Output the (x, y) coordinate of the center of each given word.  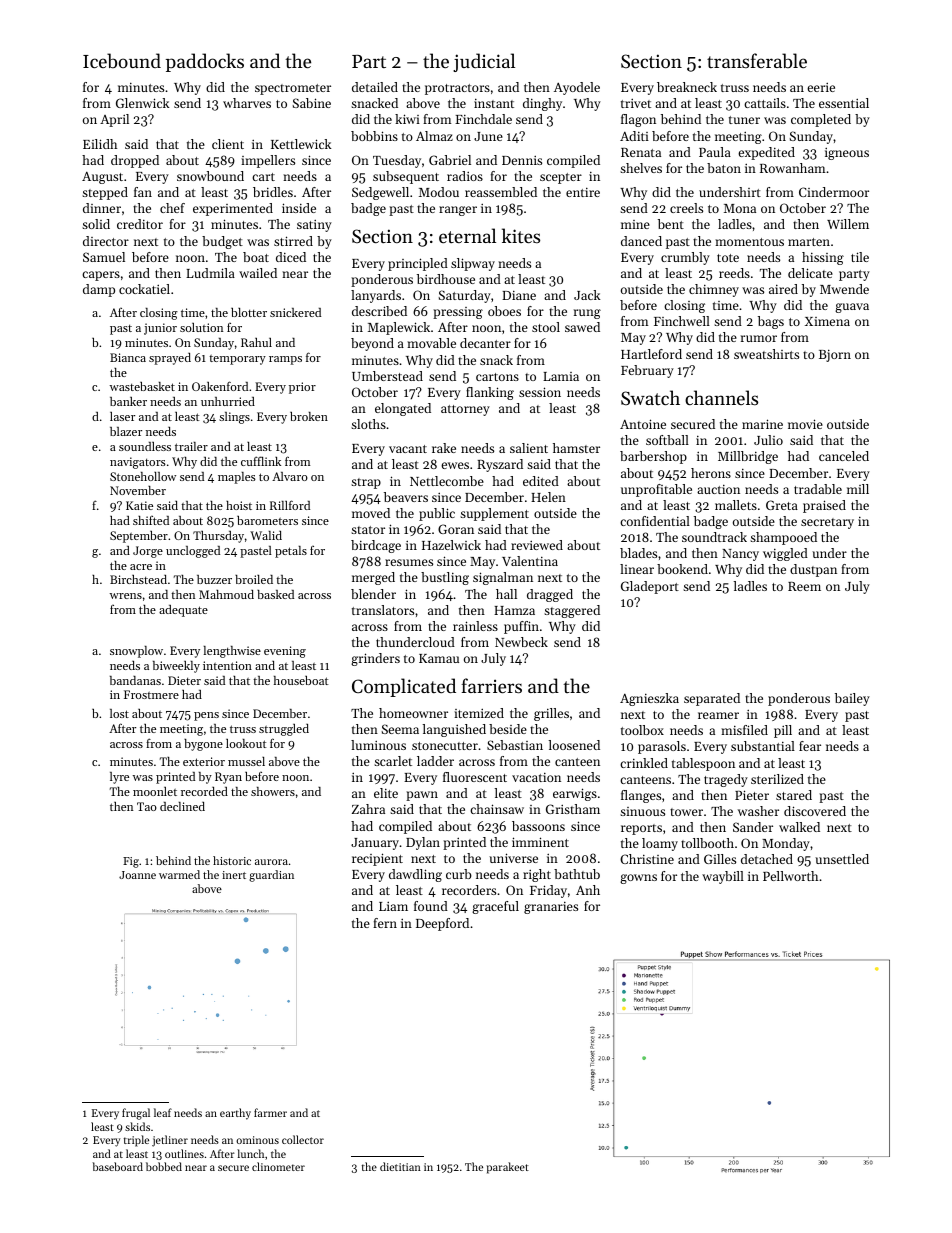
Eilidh (100, 144)
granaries (551, 908)
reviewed (537, 545)
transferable (757, 60)
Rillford (290, 505)
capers (101, 276)
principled (418, 264)
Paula (715, 152)
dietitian (400, 1166)
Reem (804, 586)
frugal (136, 1114)
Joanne (137, 875)
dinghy (542, 104)
